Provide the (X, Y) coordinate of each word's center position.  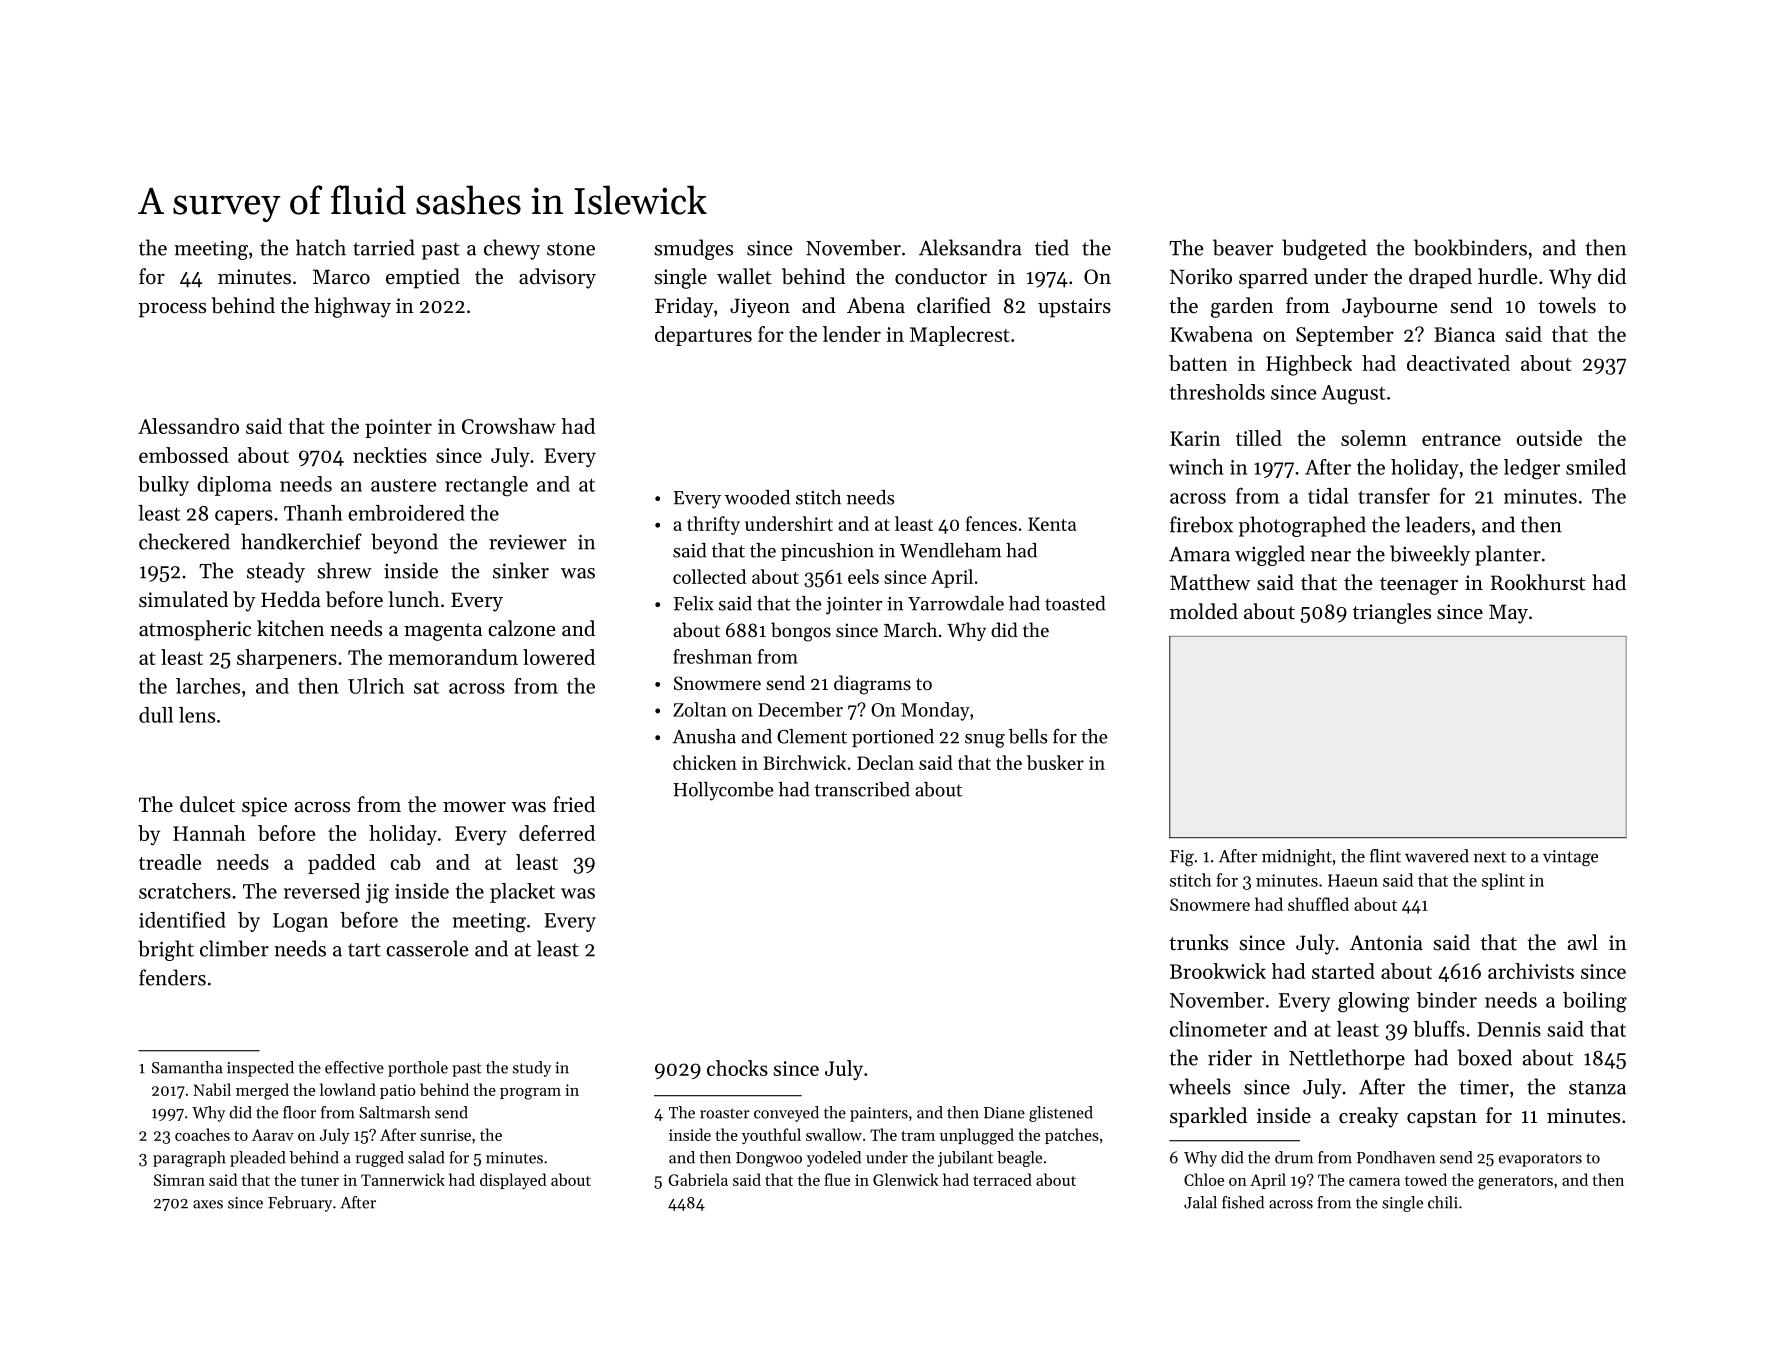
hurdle (1507, 276)
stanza (1597, 1088)
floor (299, 1112)
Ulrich (376, 686)
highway (352, 307)
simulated (183, 599)
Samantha (187, 1067)
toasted (1075, 603)
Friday (684, 307)
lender (852, 334)
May (1508, 614)
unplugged (977, 1136)
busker (1055, 762)
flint (1385, 856)
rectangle (486, 486)
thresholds (1217, 392)
